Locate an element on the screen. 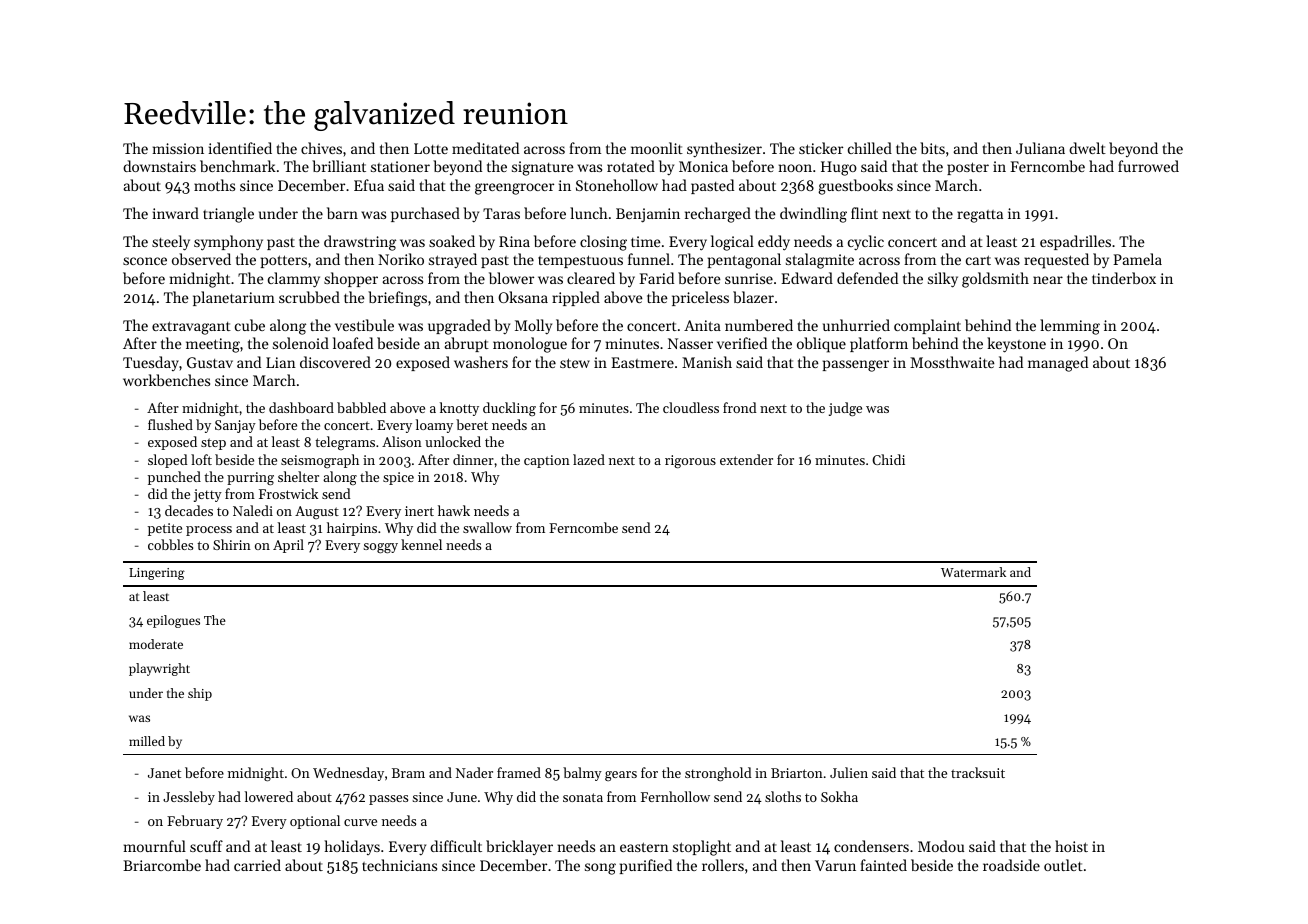 The height and width of the screenshot is (924, 1308). Manish is located at coordinates (707, 362).
